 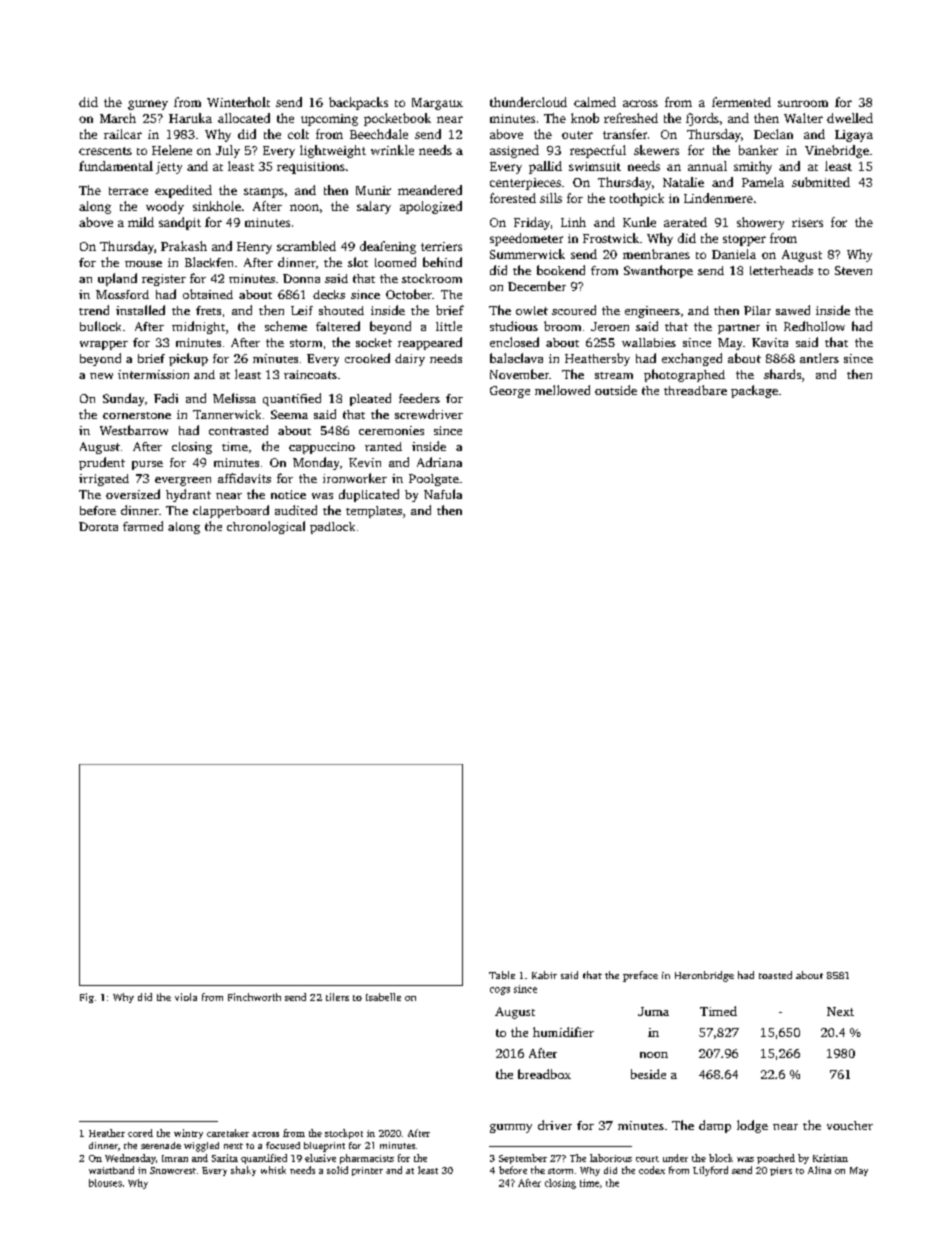 I want to click on purse, so click(x=147, y=465).
